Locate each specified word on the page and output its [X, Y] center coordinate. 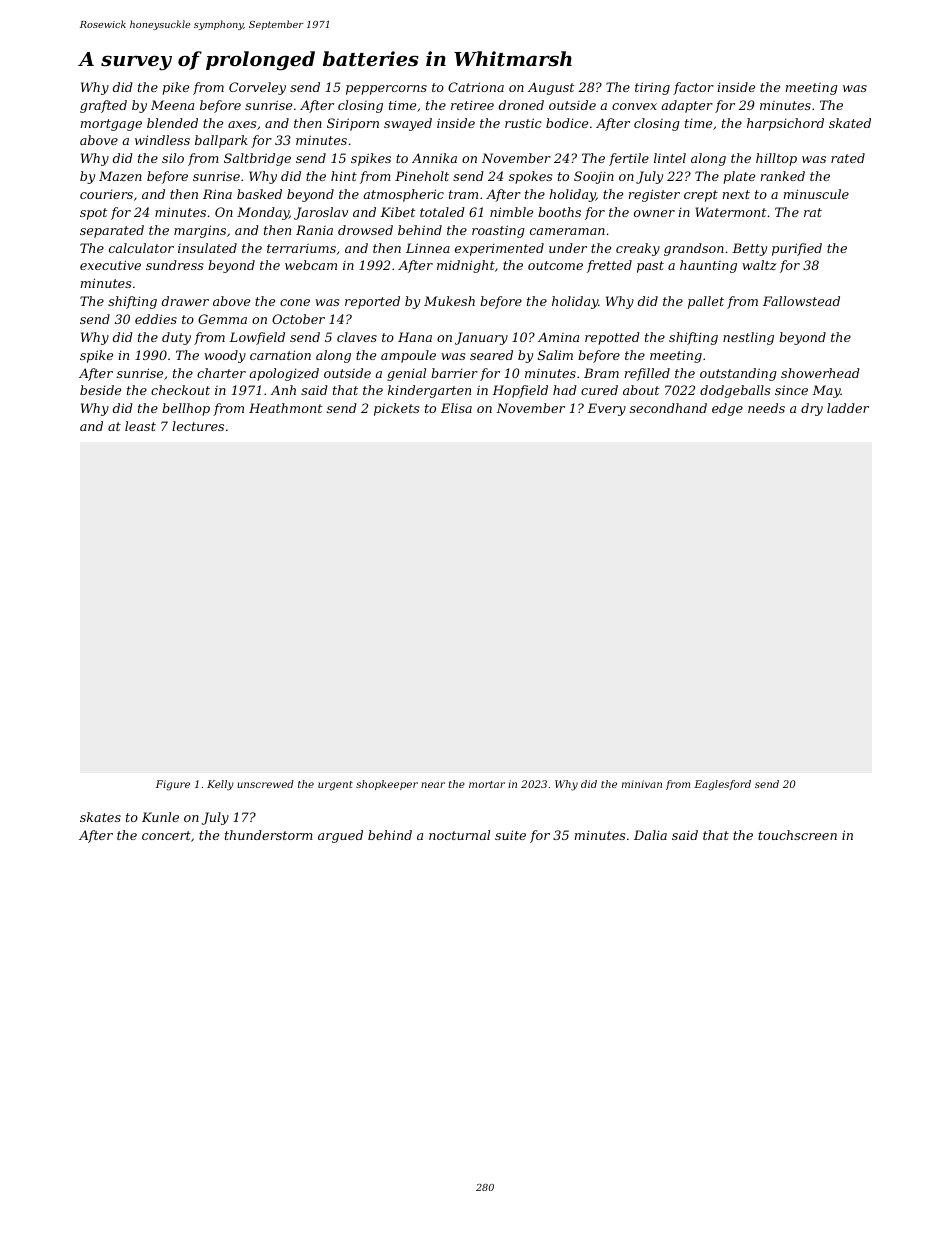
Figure [173, 785]
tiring [652, 88]
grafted [103, 106]
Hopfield [520, 391]
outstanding [738, 374]
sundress [174, 265]
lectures [198, 426]
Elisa [456, 408]
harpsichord [785, 124]
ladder [848, 408]
